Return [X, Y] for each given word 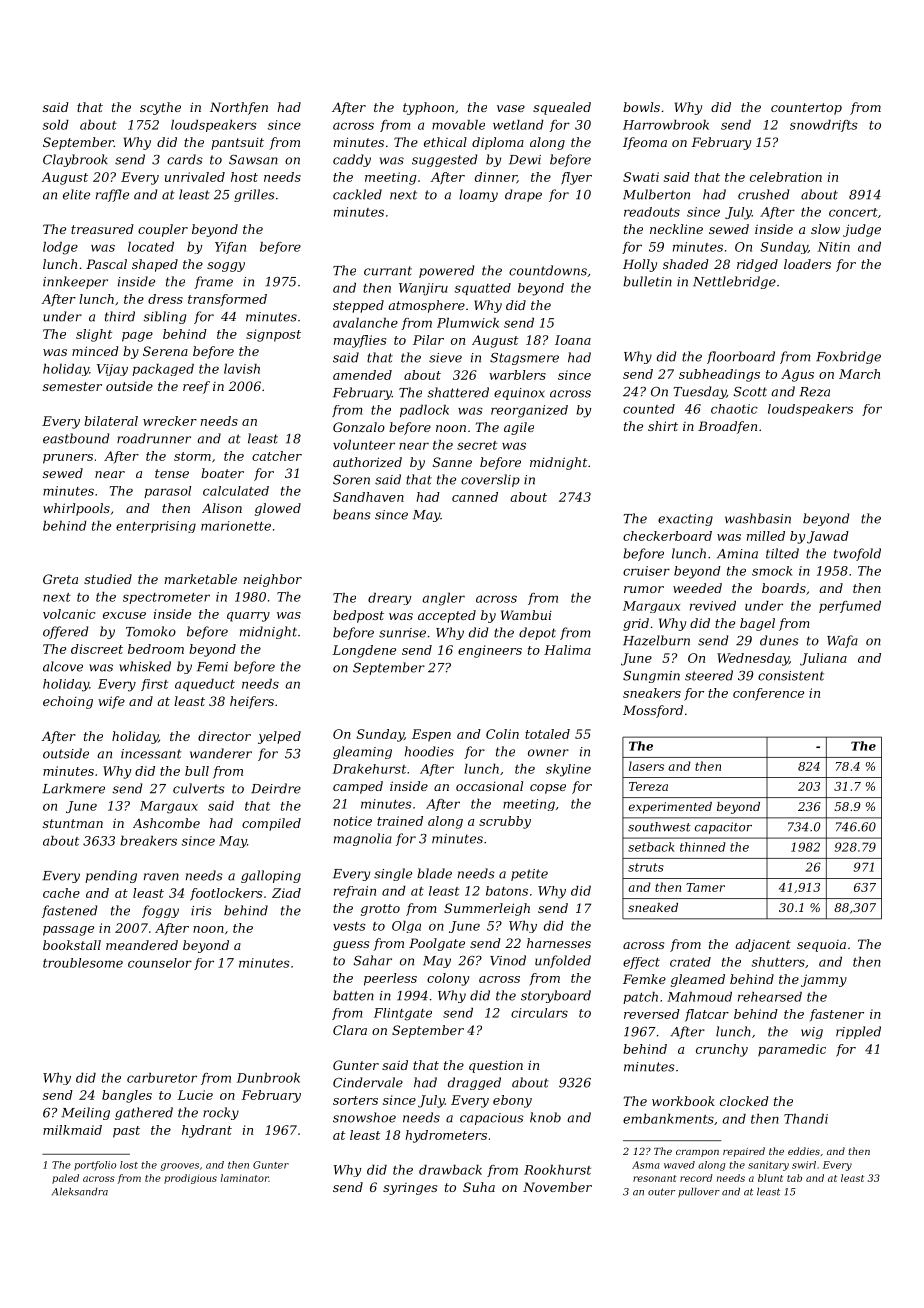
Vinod [508, 960]
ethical [445, 142]
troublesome [83, 963]
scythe [160, 108]
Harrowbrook [666, 125]
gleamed [698, 980]
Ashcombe [166, 823]
